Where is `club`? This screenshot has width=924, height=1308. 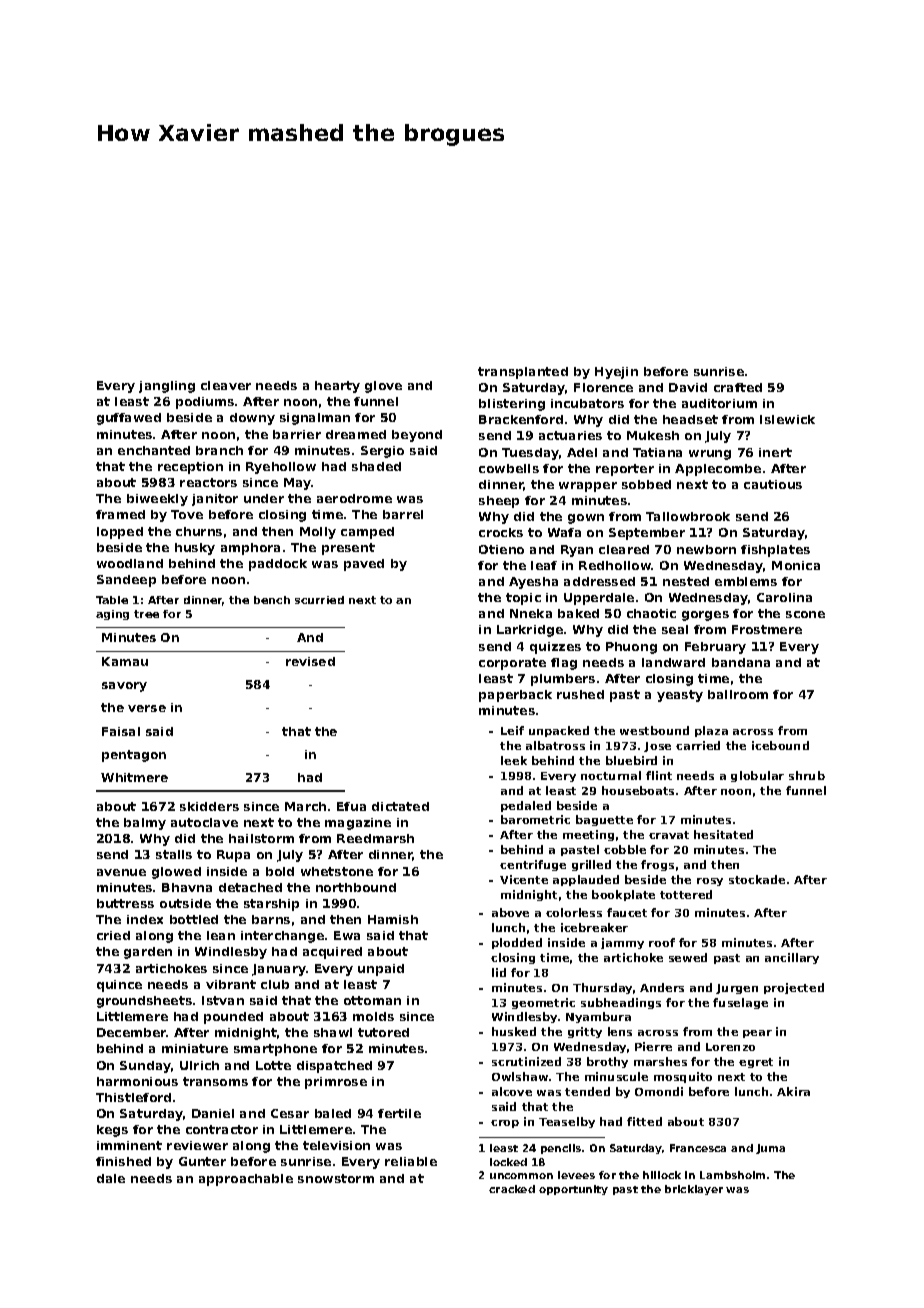
club is located at coordinates (275, 984).
